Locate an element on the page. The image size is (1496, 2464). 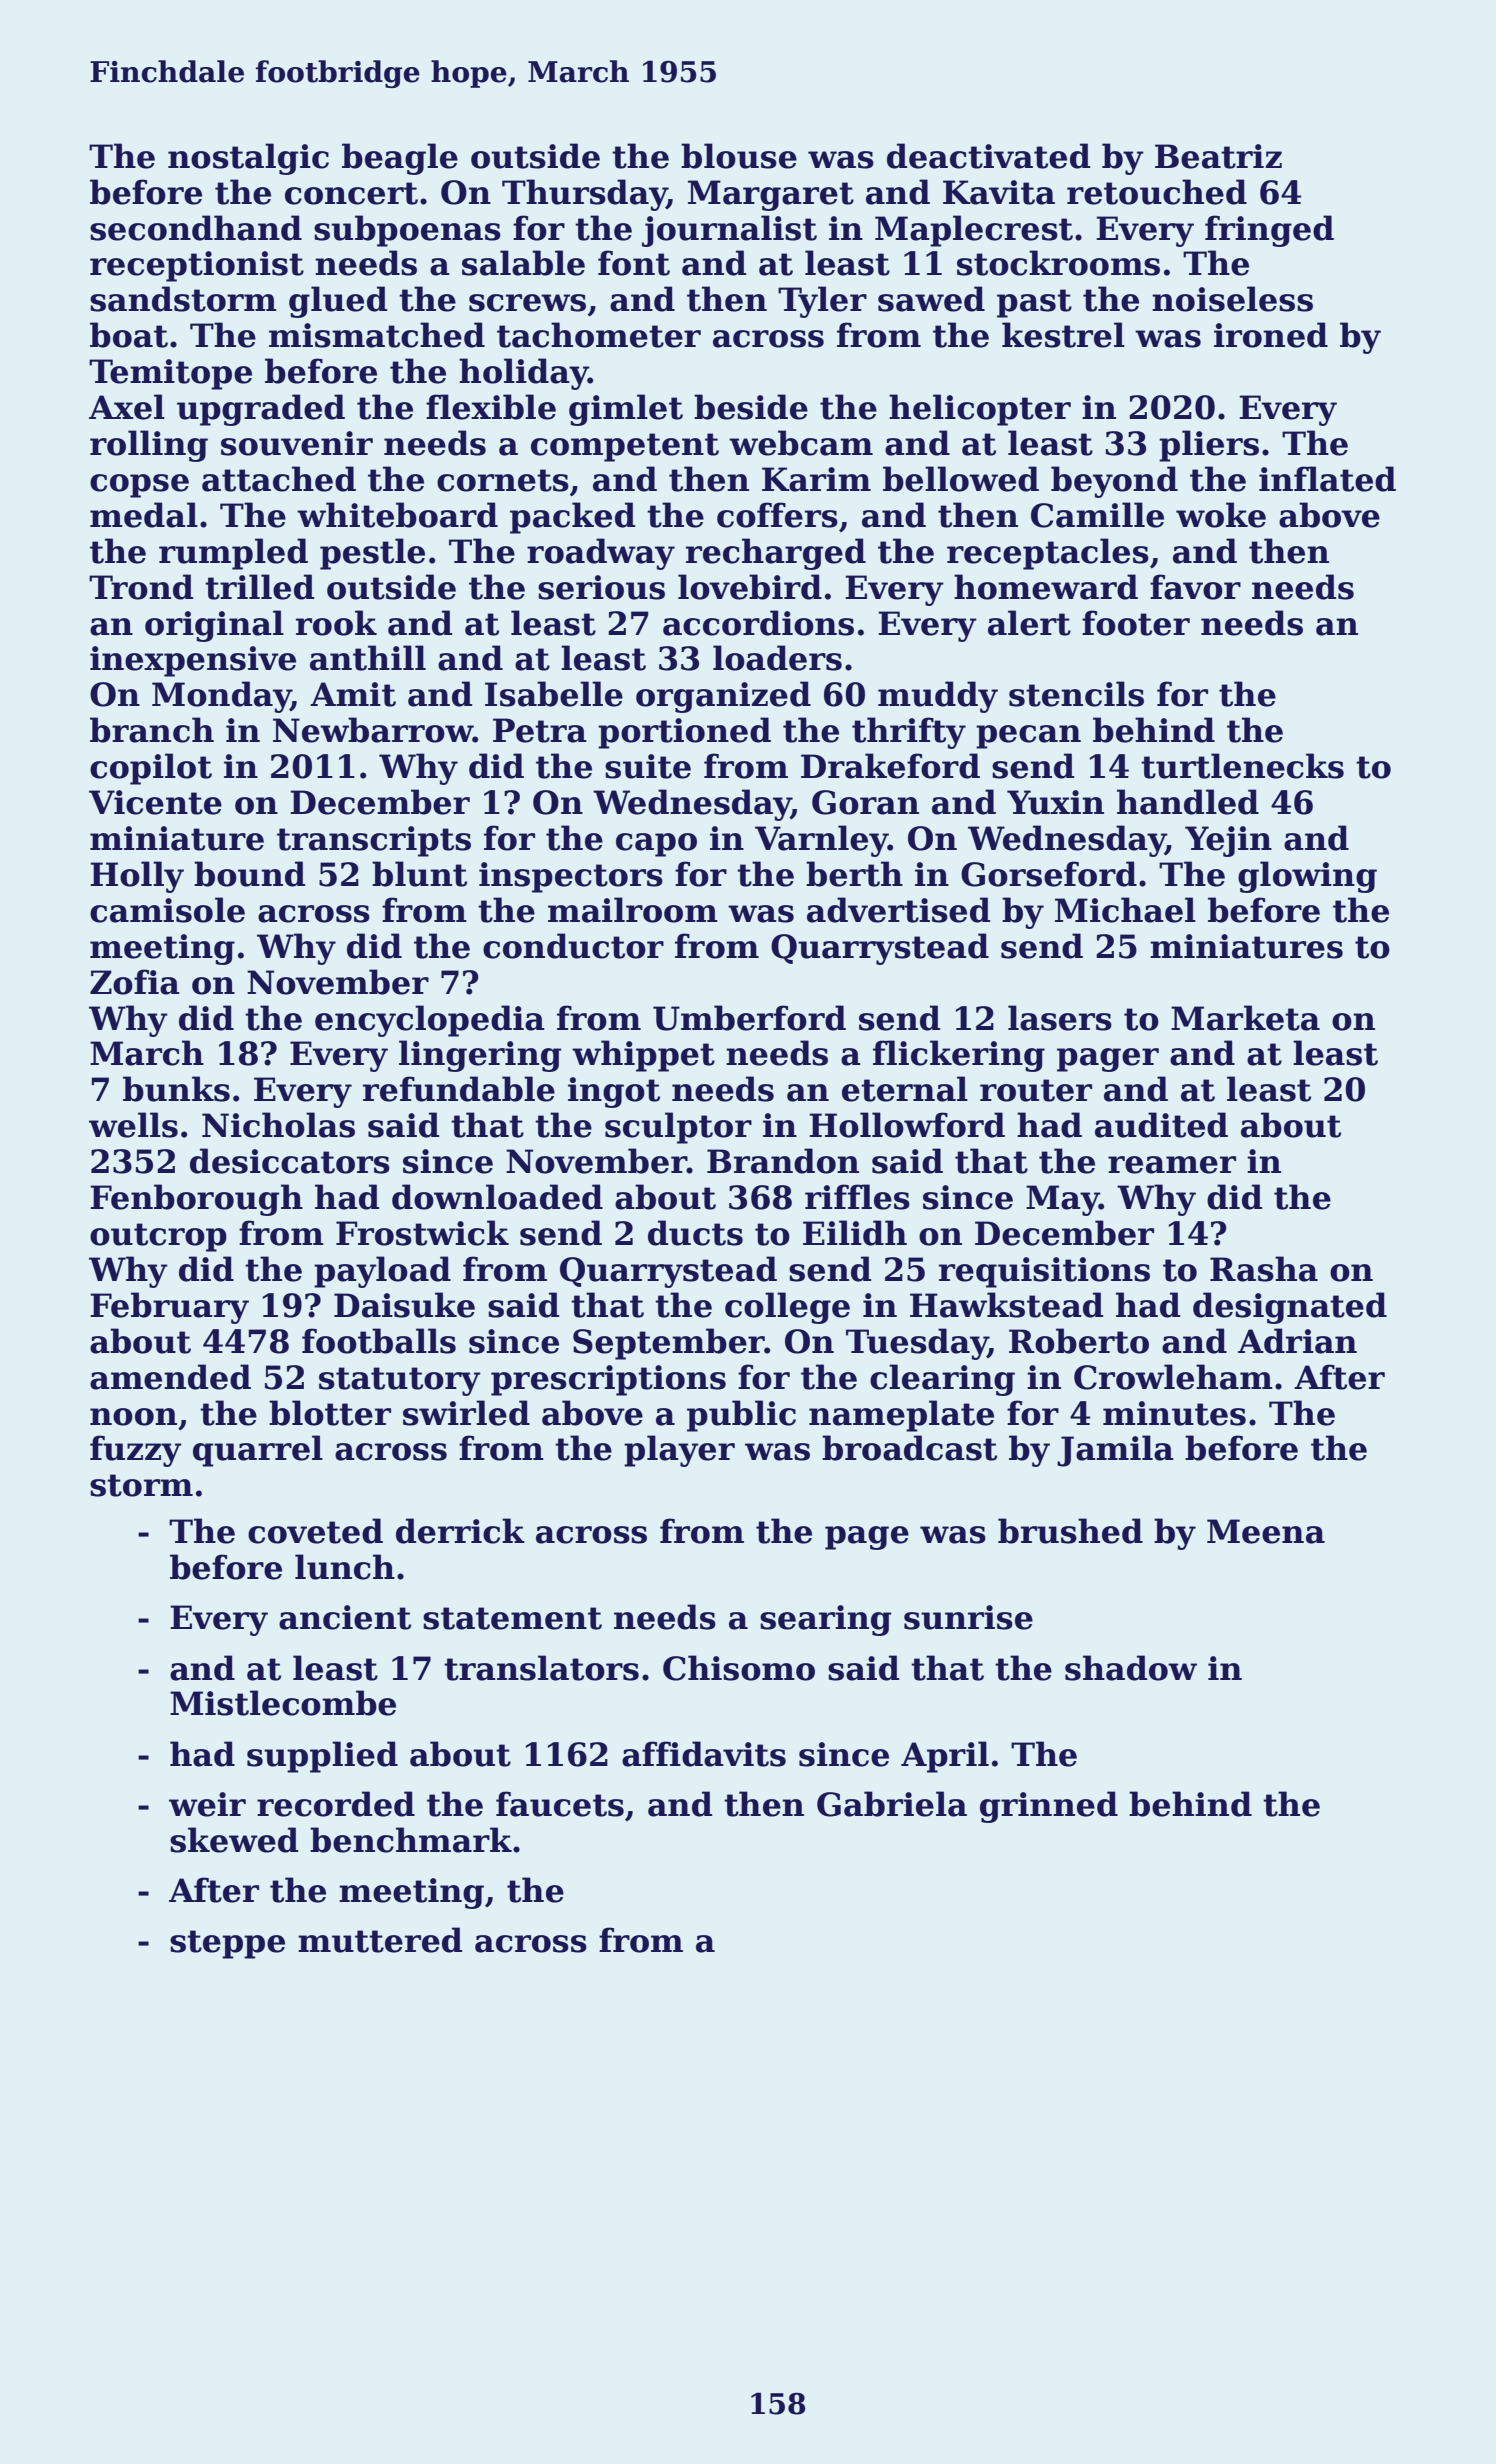
Beatriz is located at coordinates (1218, 156).
